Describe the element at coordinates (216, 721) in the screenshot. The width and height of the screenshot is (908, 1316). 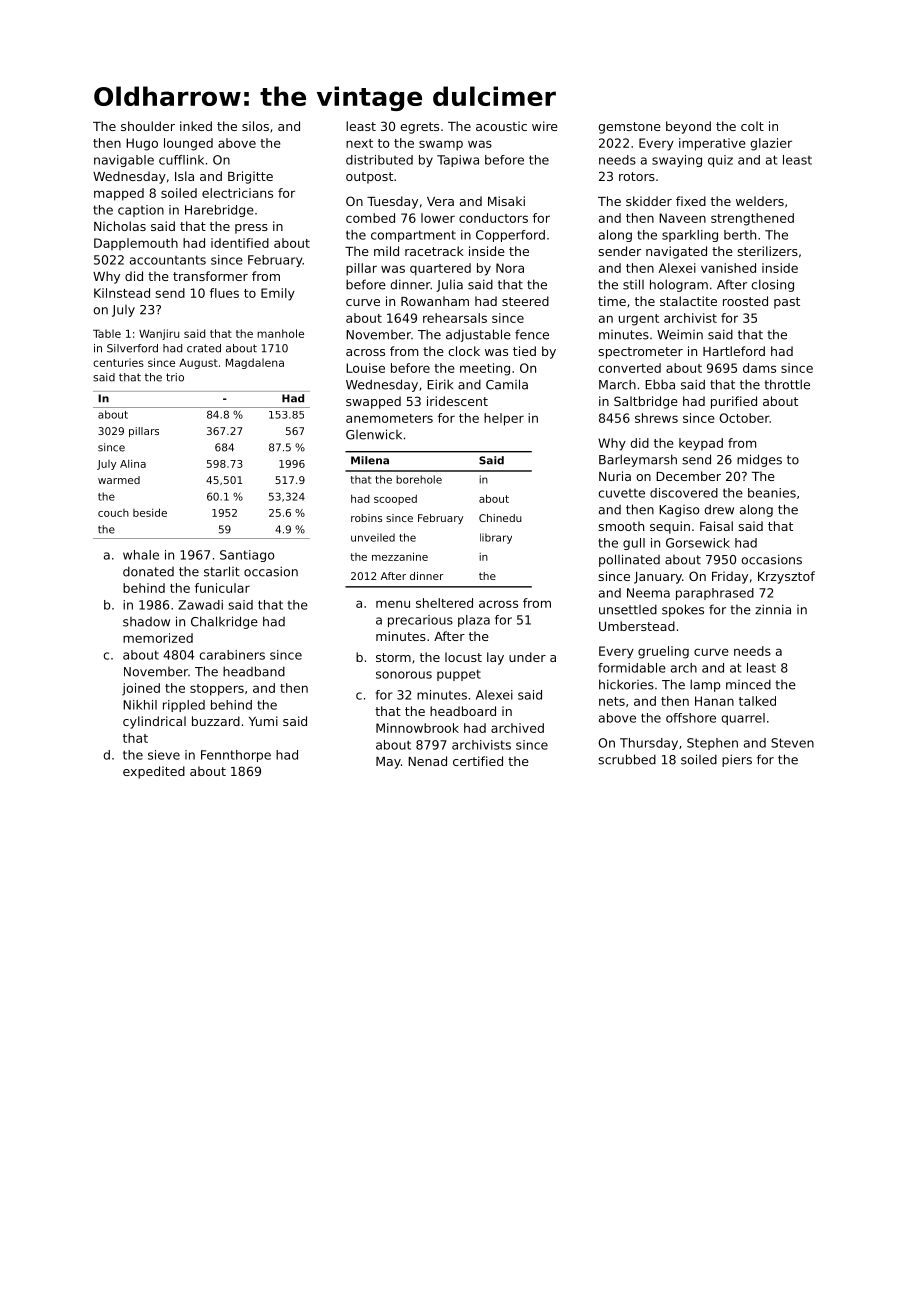
I see `buzzard` at that location.
